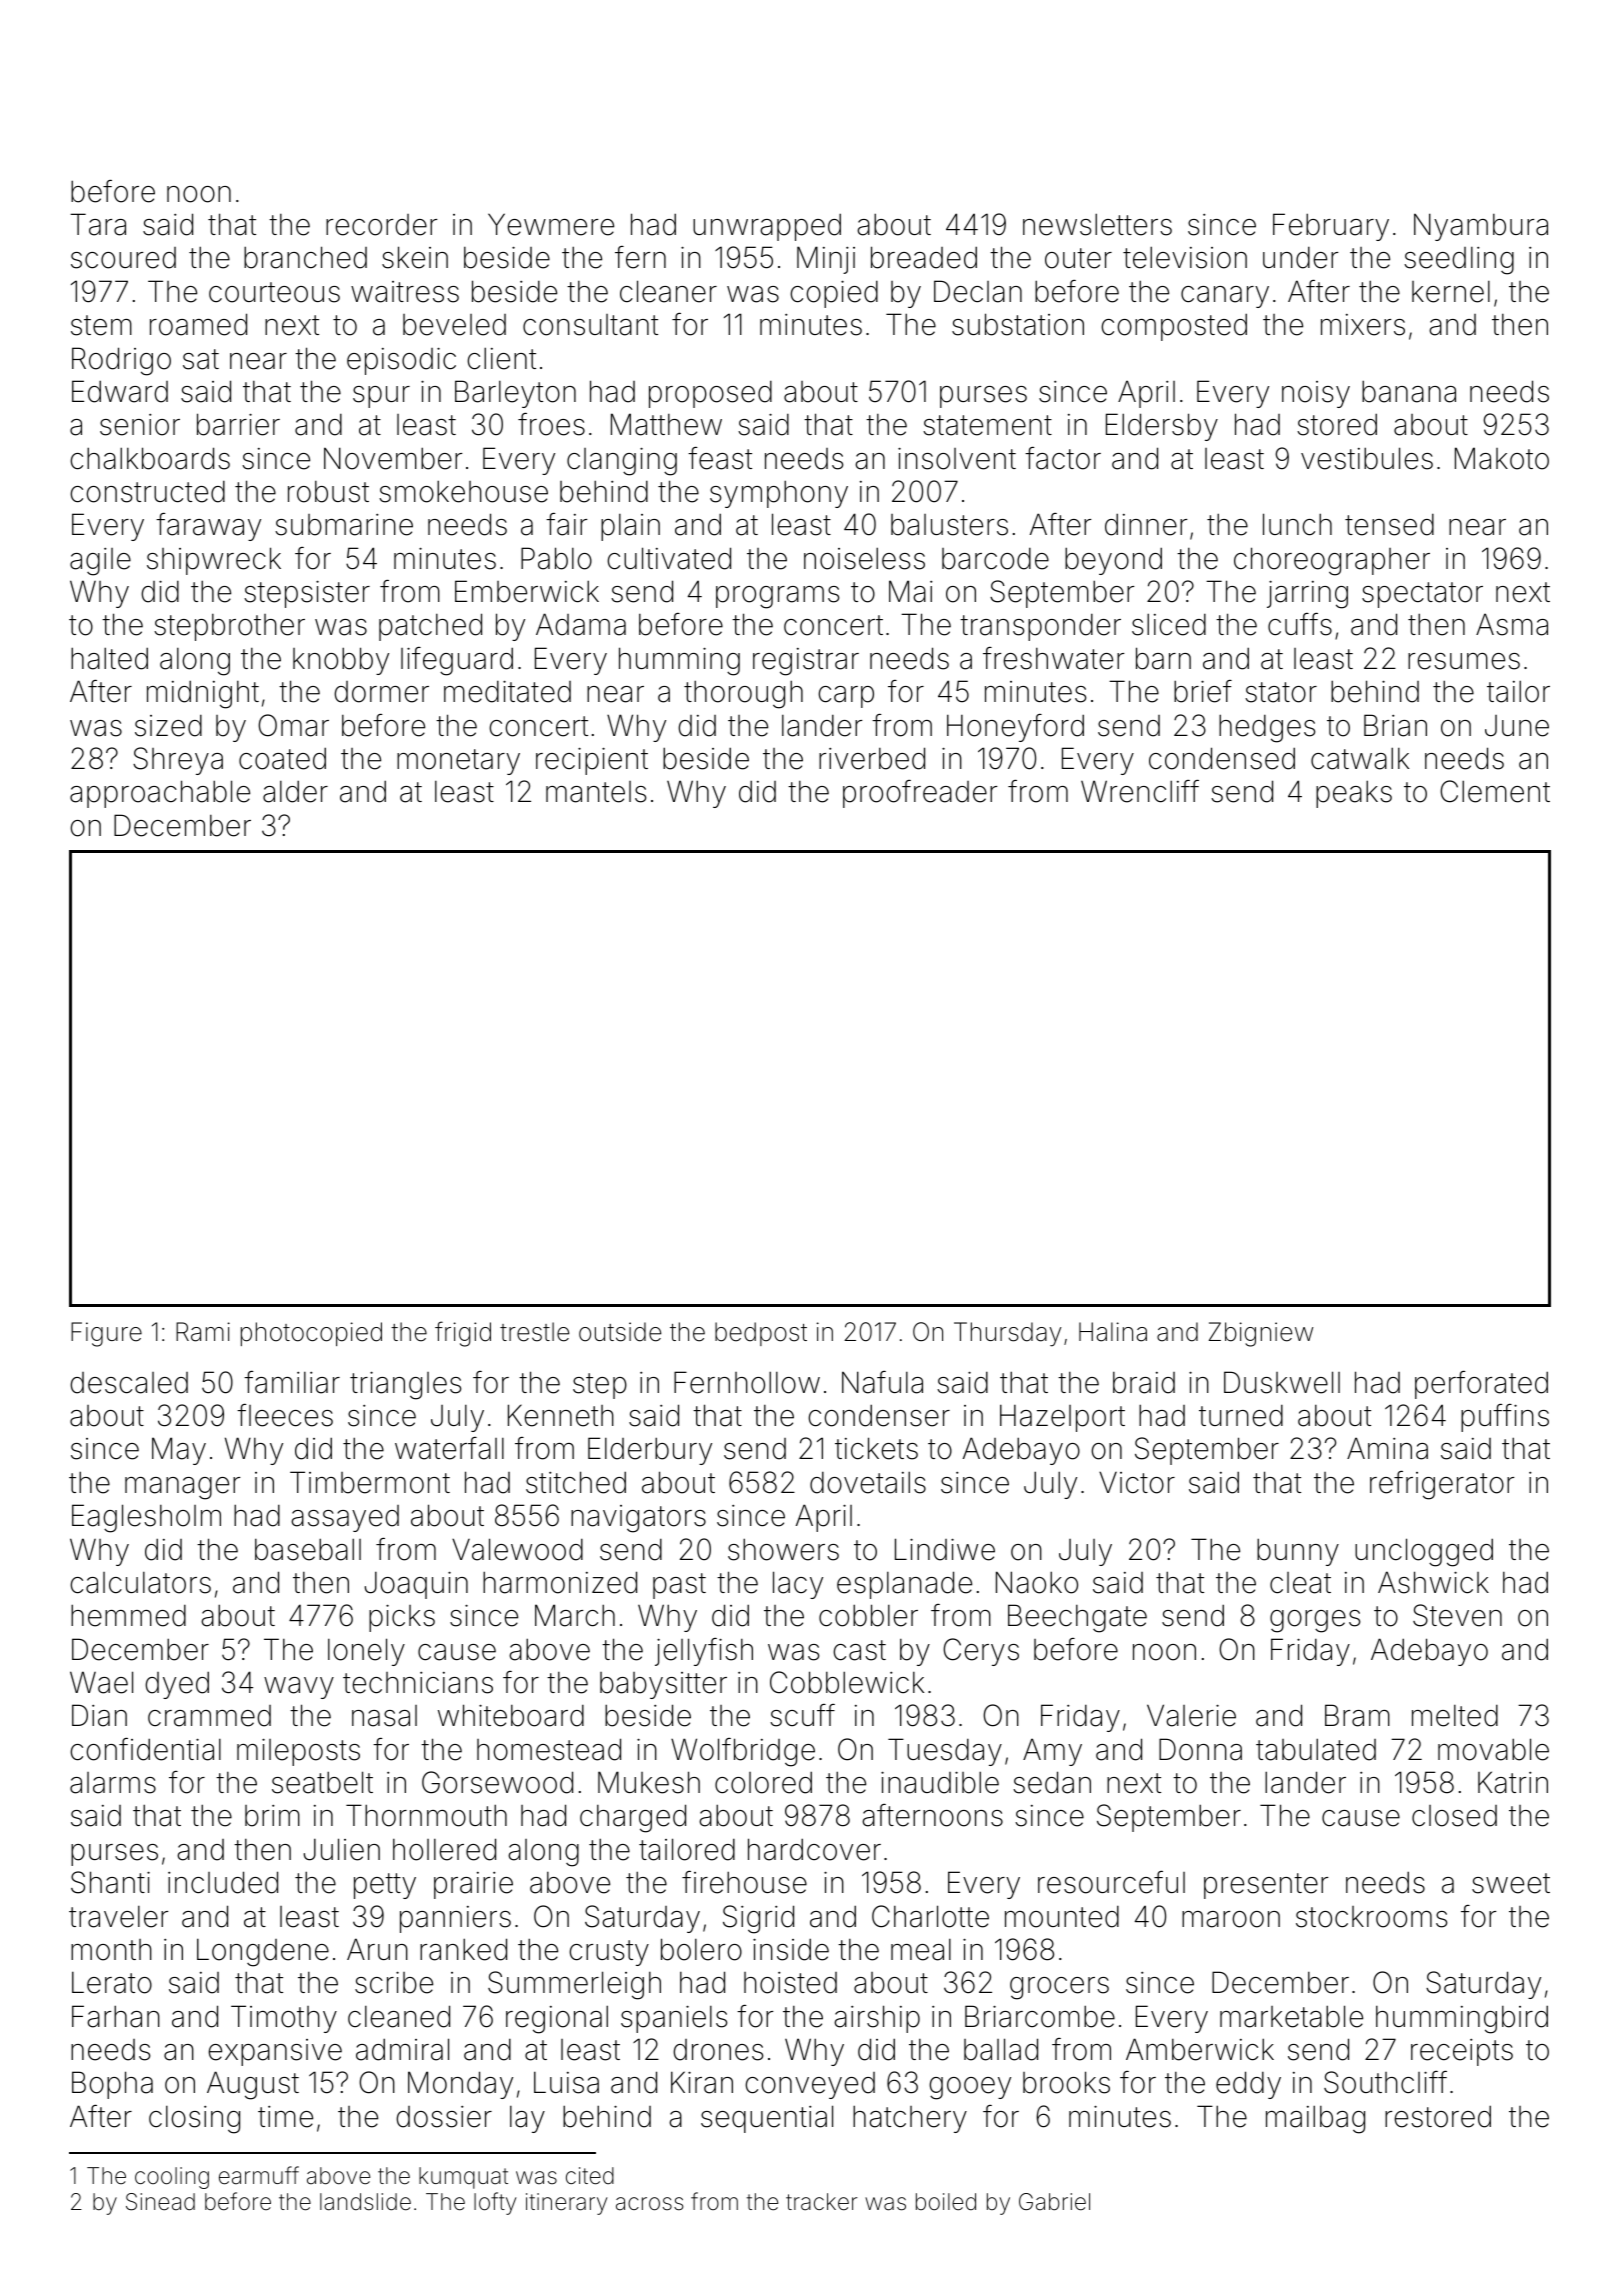 The image size is (1620, 2292). Describe the element at coordinates (365, 2202) in the screenshot. I see `landslide` at that location.
